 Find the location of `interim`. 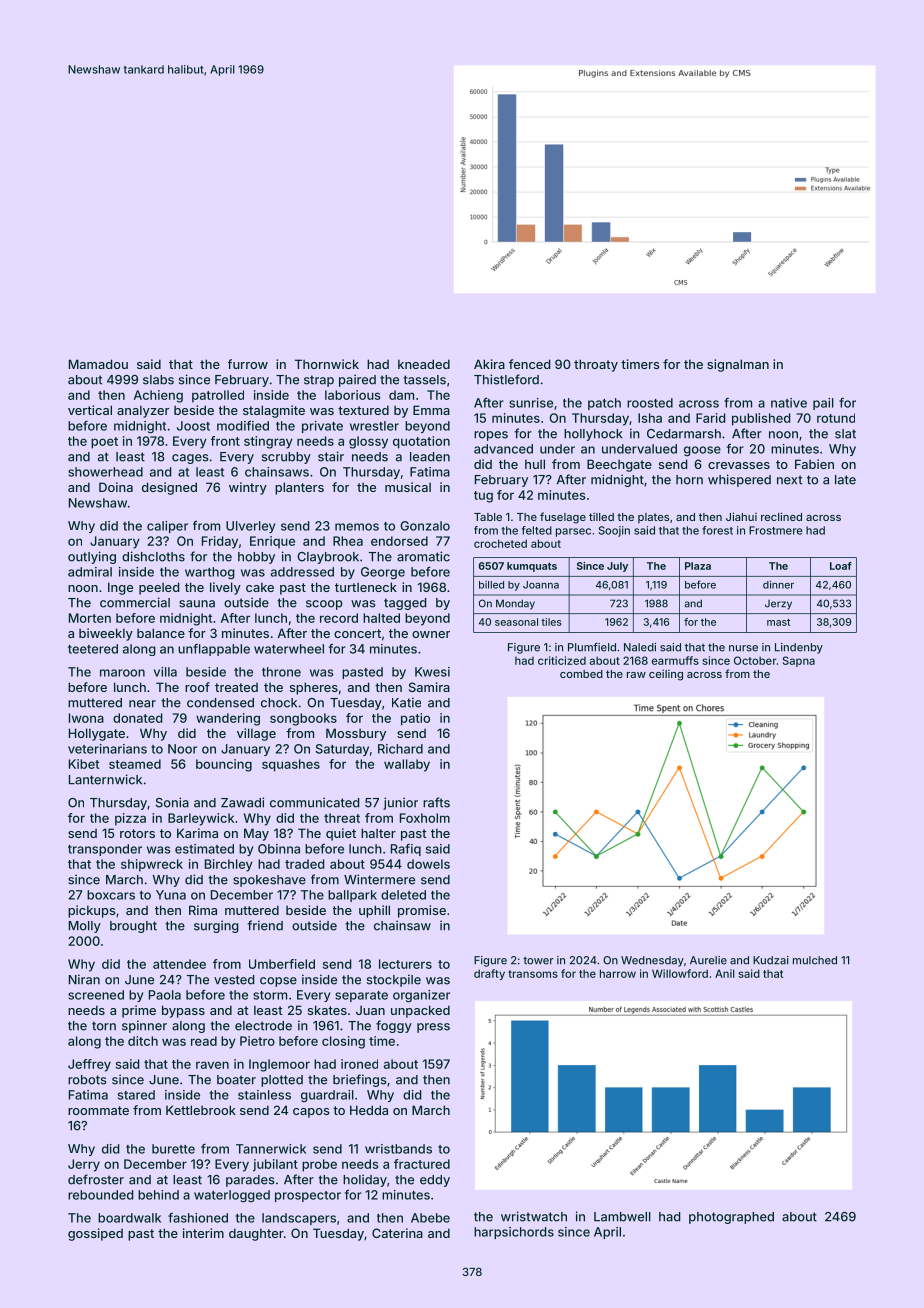

interim is located at coordinates (203, 1233).
